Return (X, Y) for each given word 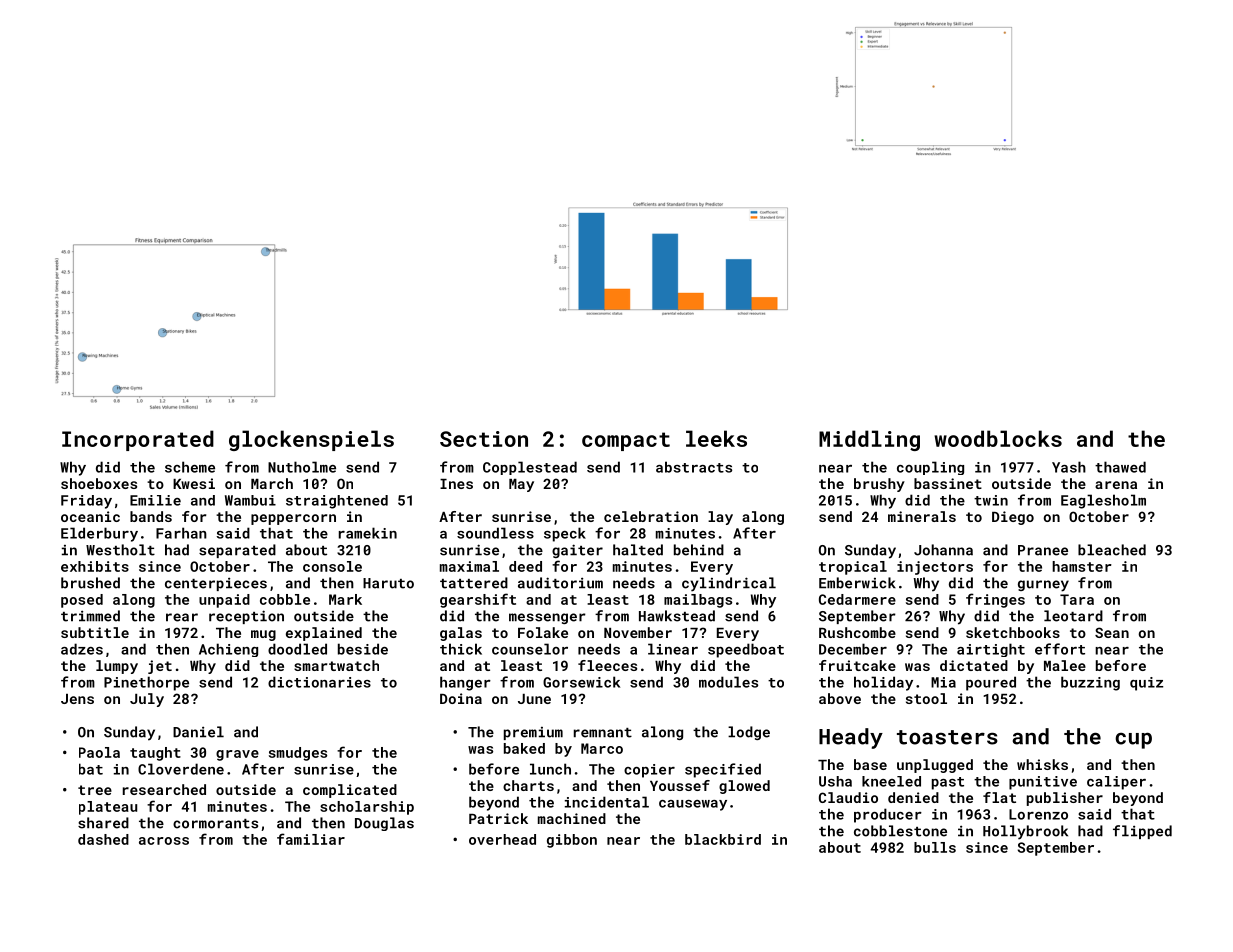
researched (164, 789)
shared (103, 823)
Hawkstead (677, 616)
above (840, 698)
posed (82, 601)
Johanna (943, 550)
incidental (607, 802)
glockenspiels (311, 440)
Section (484, 439)
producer (888, 815)
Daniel (198, 732)
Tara (1077, 599)
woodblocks (998, 438)
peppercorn (293, 519)
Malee (1065, 665)
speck (565, 534)
